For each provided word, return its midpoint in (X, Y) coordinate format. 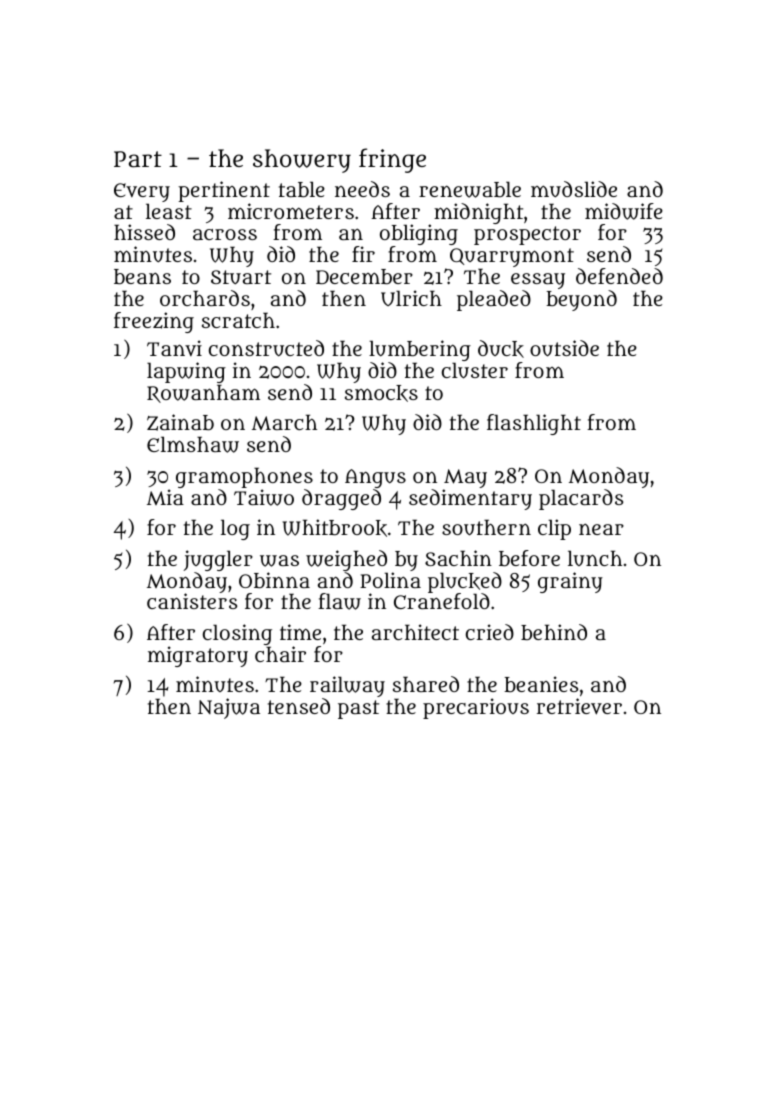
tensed (299, 706)
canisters (192, 601)
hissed (144, 232)
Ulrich (411, 298)
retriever (579, 706)
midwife (624, 211)
